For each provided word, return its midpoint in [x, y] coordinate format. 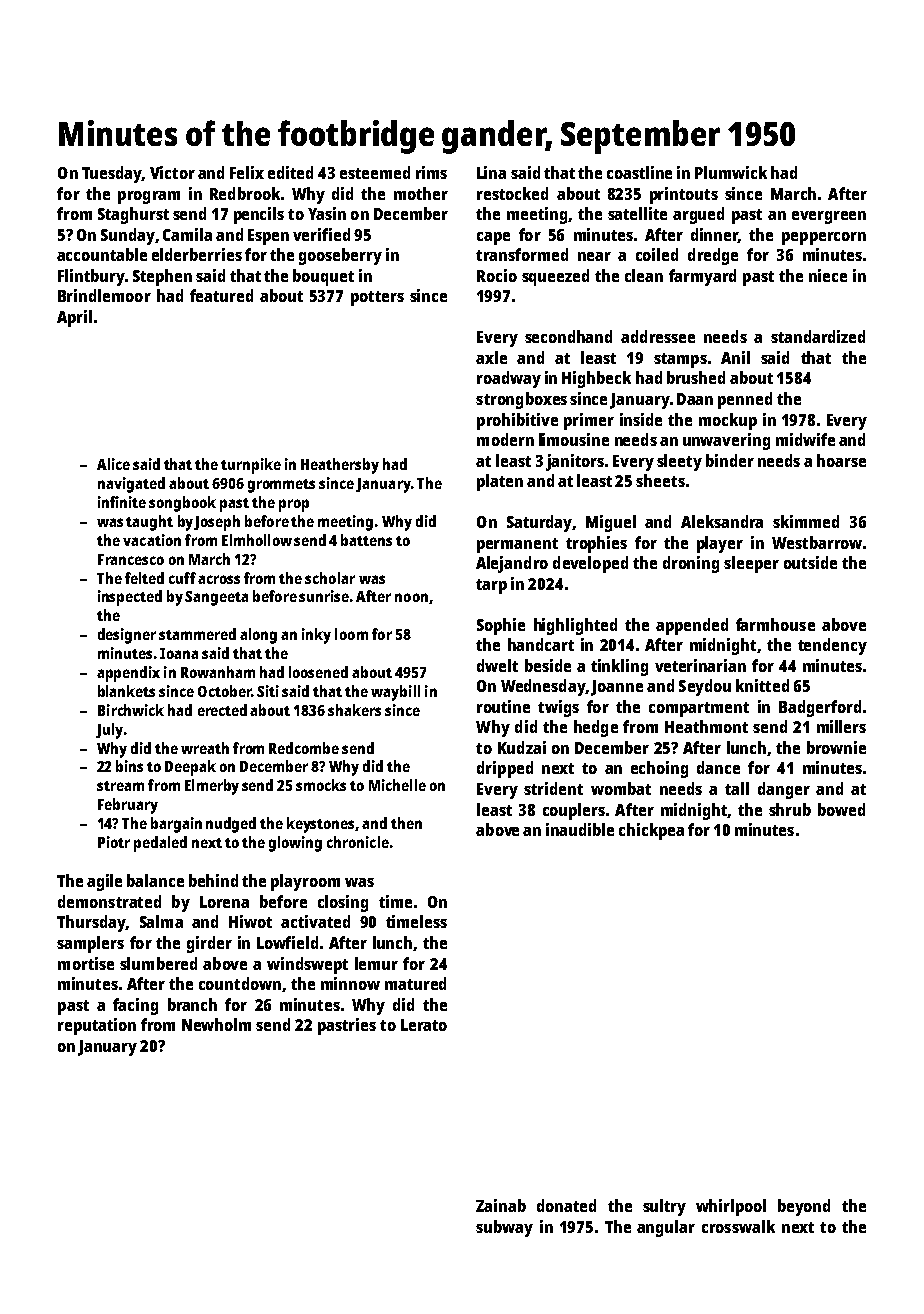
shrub [790, 809]
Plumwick [731, 172]
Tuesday [112, 174]
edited [290, 172]
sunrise [324, 596]
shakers [354, 710]
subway [504, 1228]
